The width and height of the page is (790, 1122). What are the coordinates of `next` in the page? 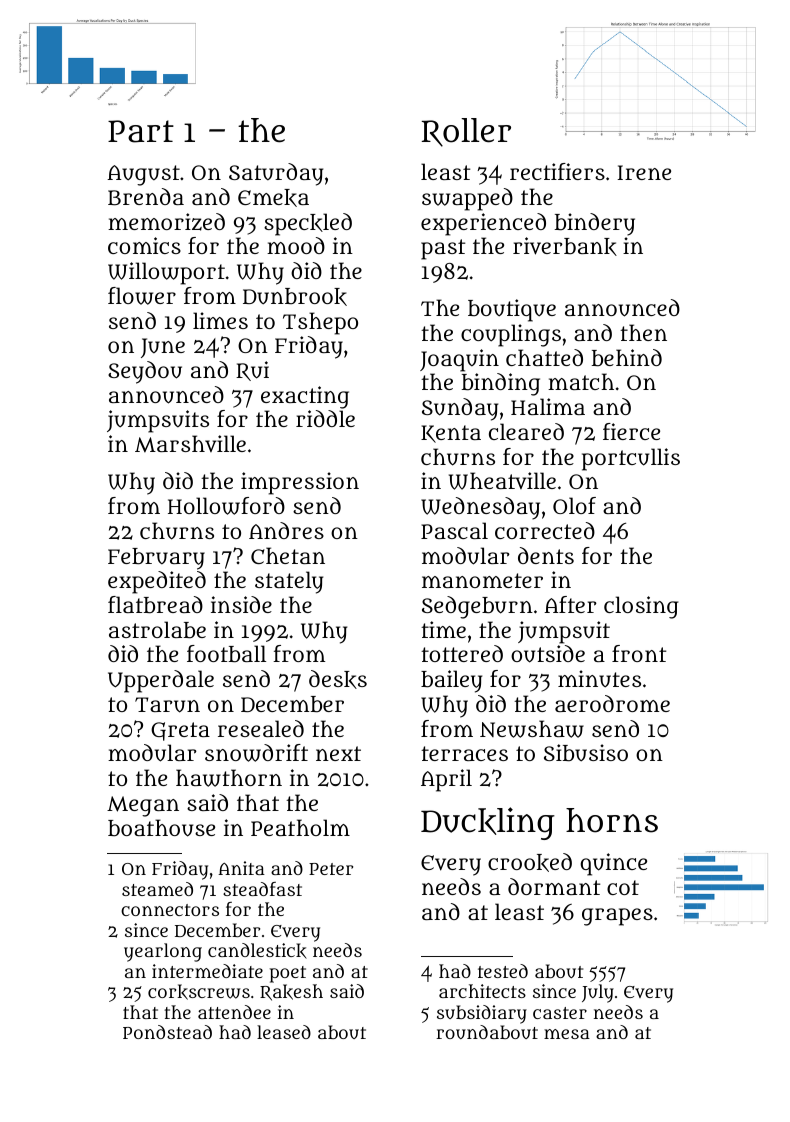 It's located at (338, 753).
